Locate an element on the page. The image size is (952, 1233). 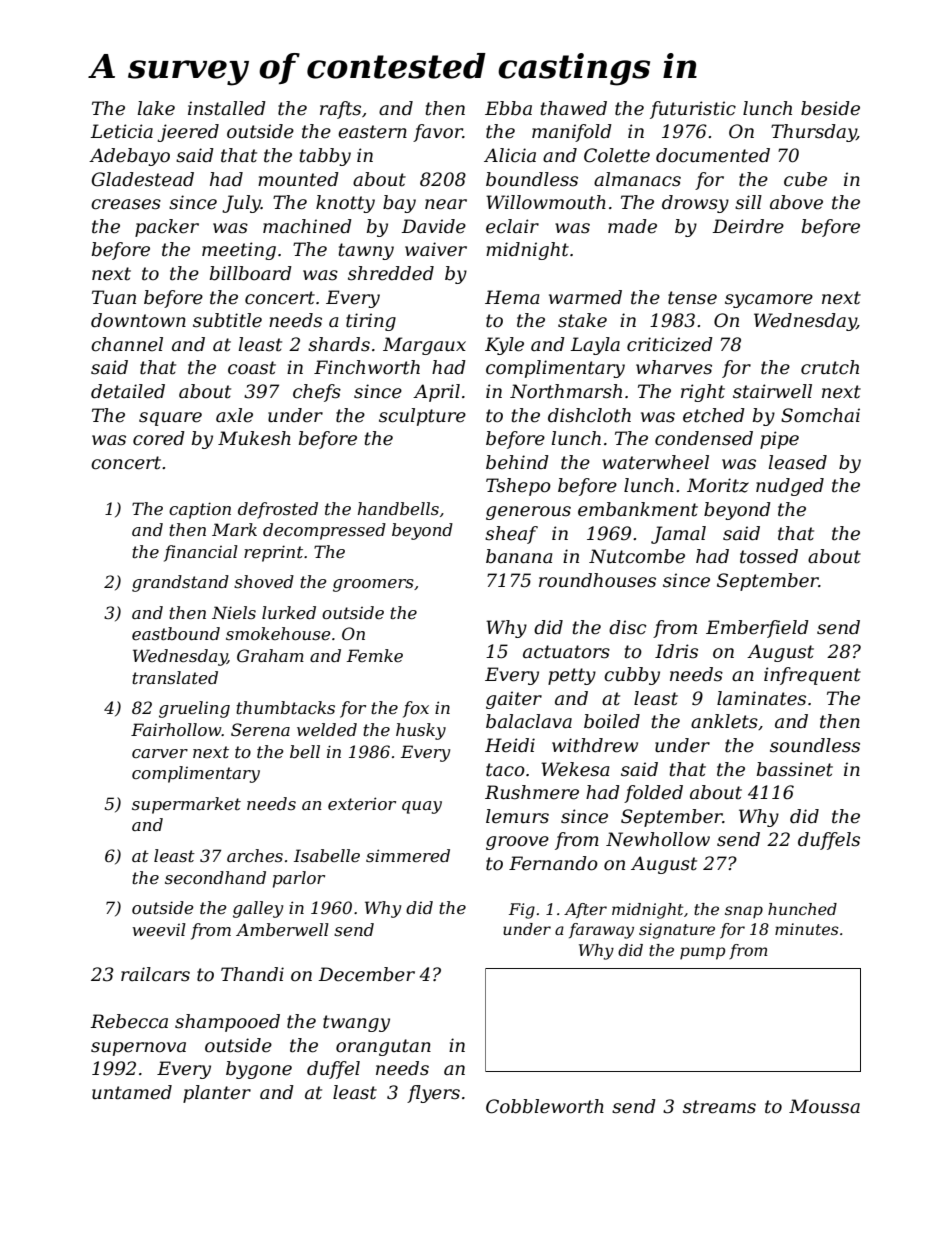
minutes is located at coordinates (807, 929).
